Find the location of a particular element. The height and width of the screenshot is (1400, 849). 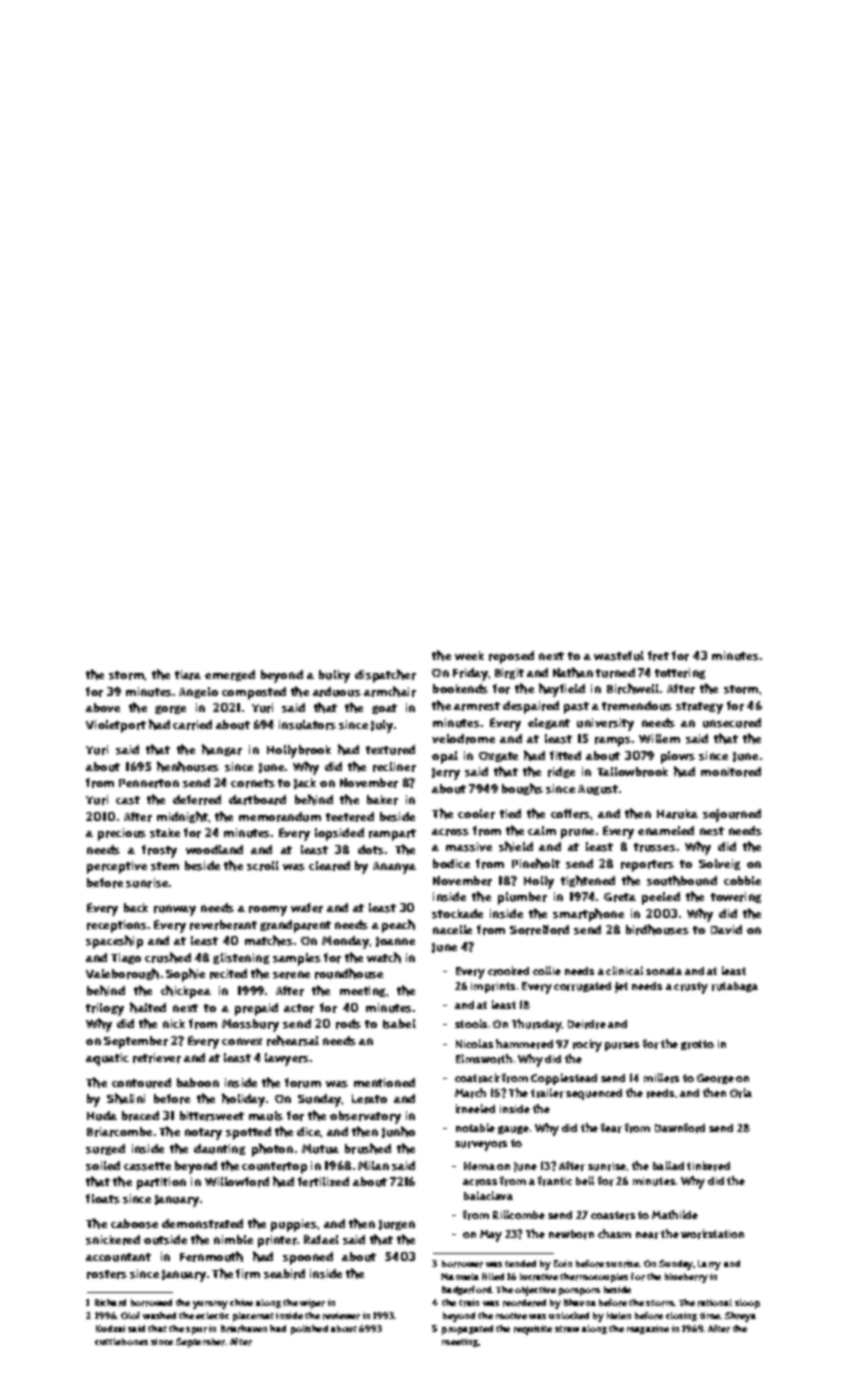

armrest is located at coordinates (477, 706).
